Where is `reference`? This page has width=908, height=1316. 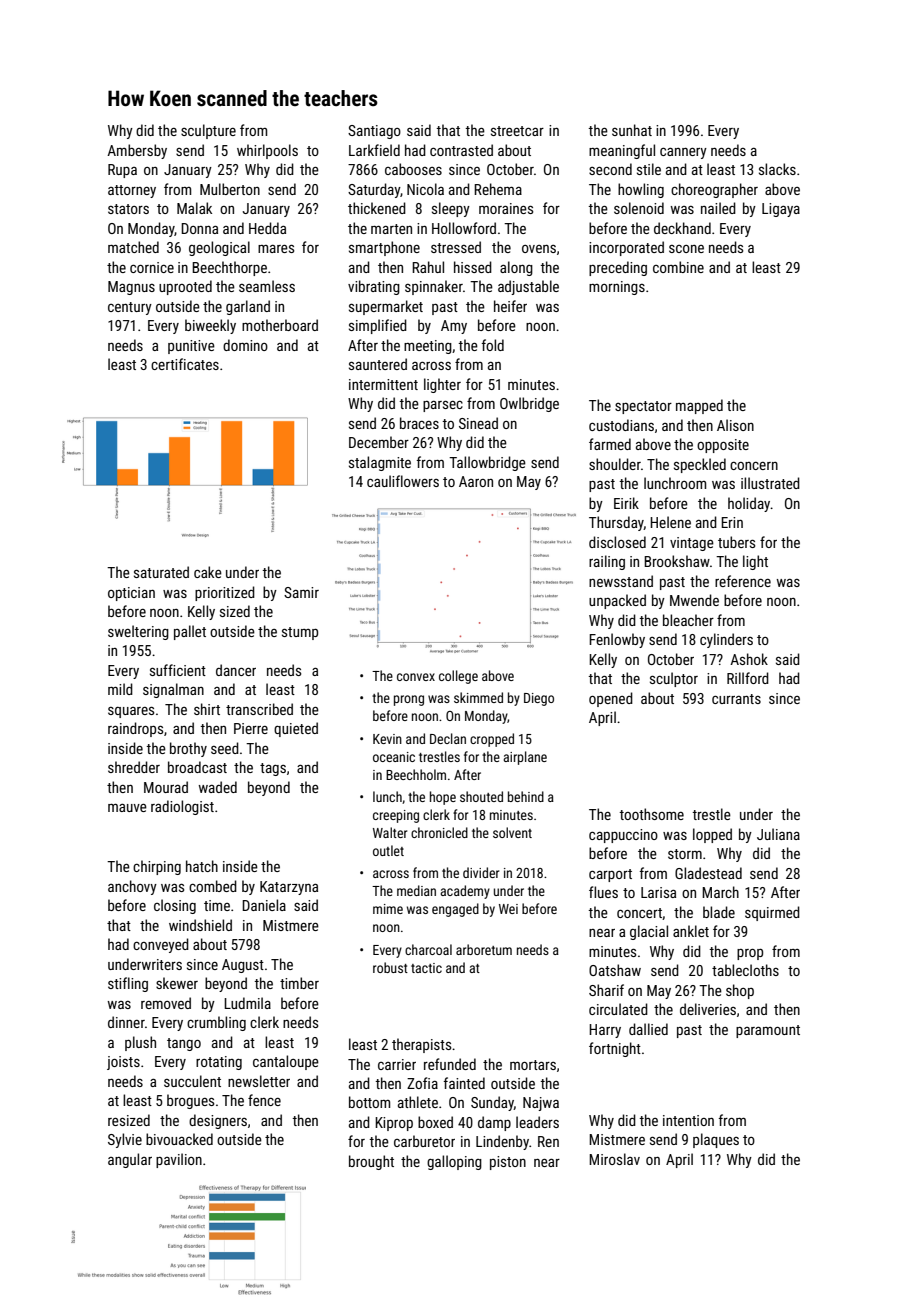
reference is located at coordinates (743, 581).
